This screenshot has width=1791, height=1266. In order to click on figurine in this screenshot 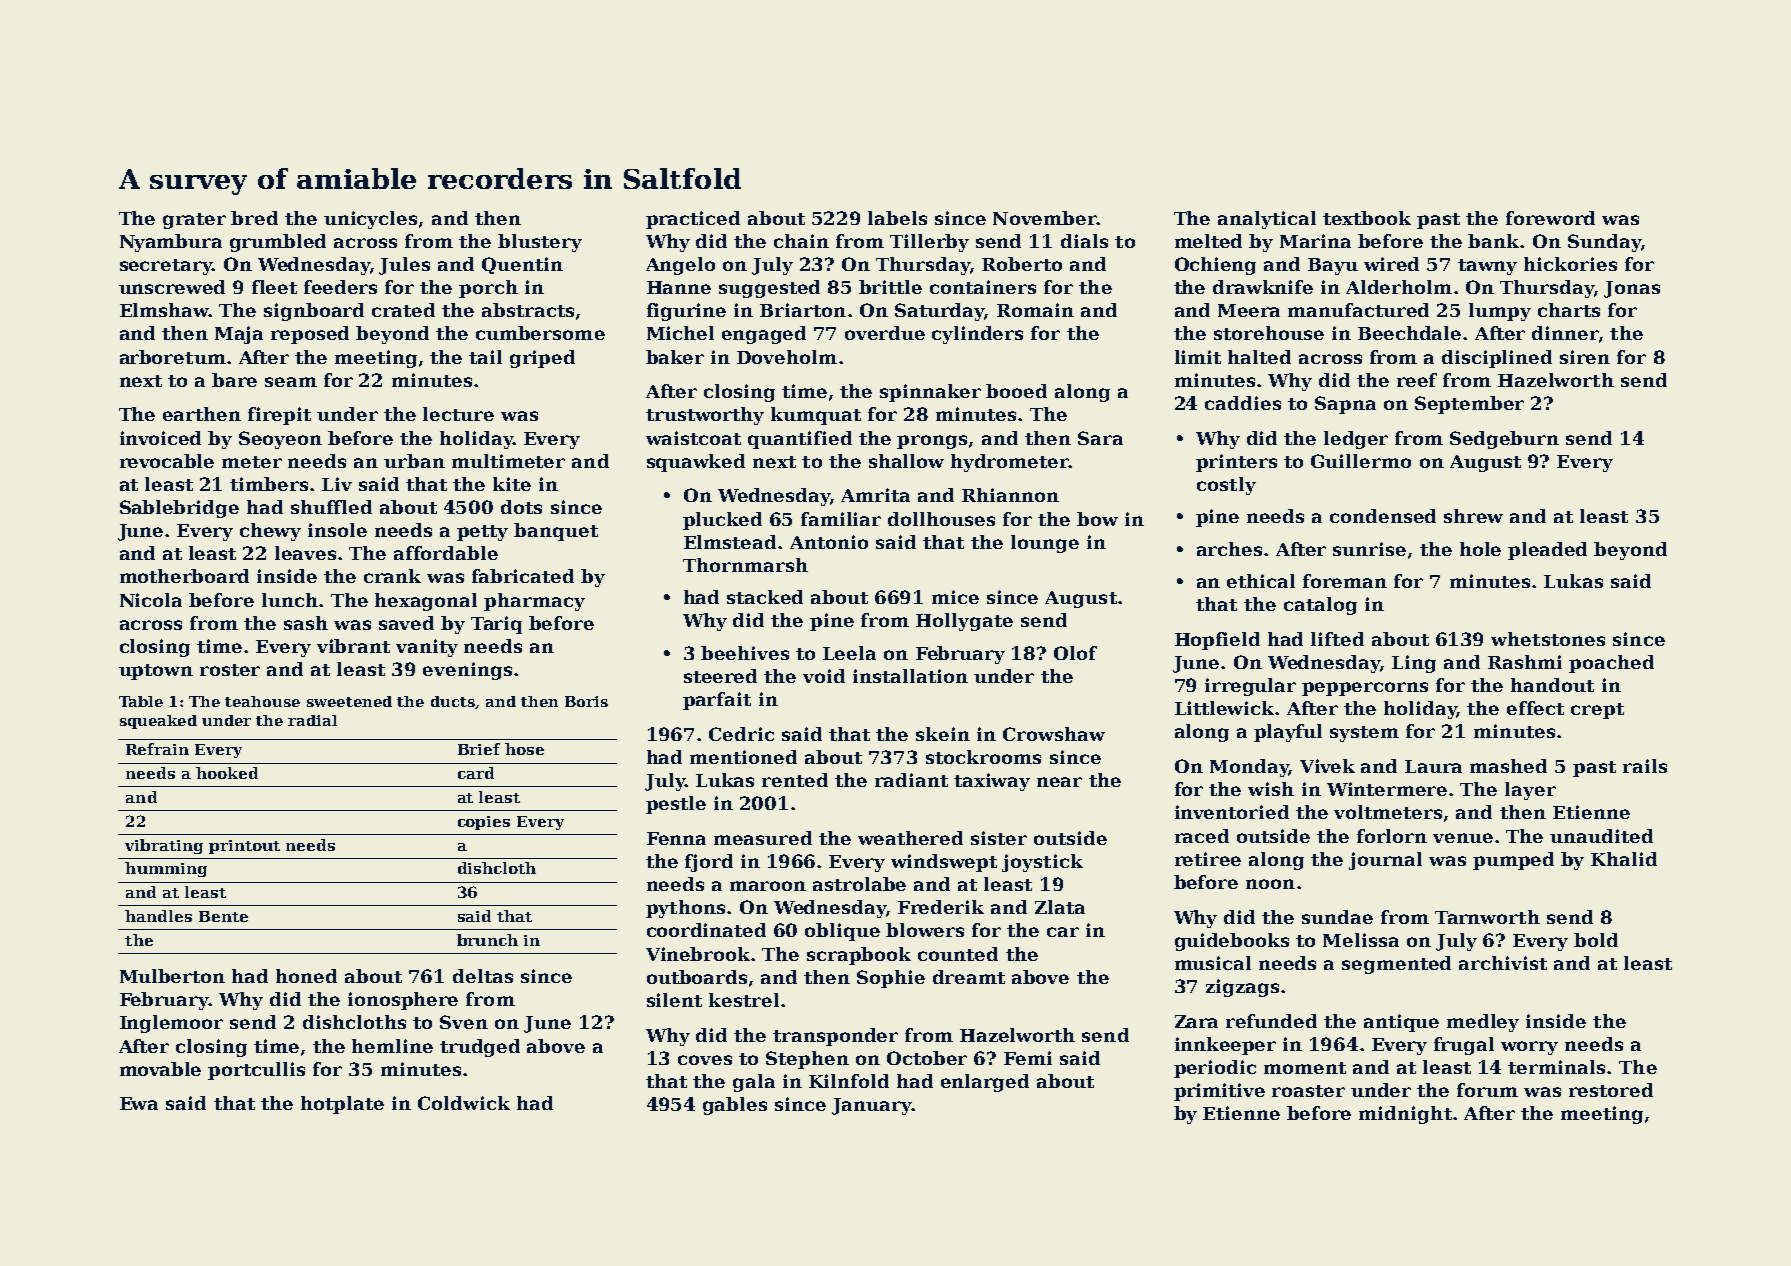, I will do `click(686, 312)`.
